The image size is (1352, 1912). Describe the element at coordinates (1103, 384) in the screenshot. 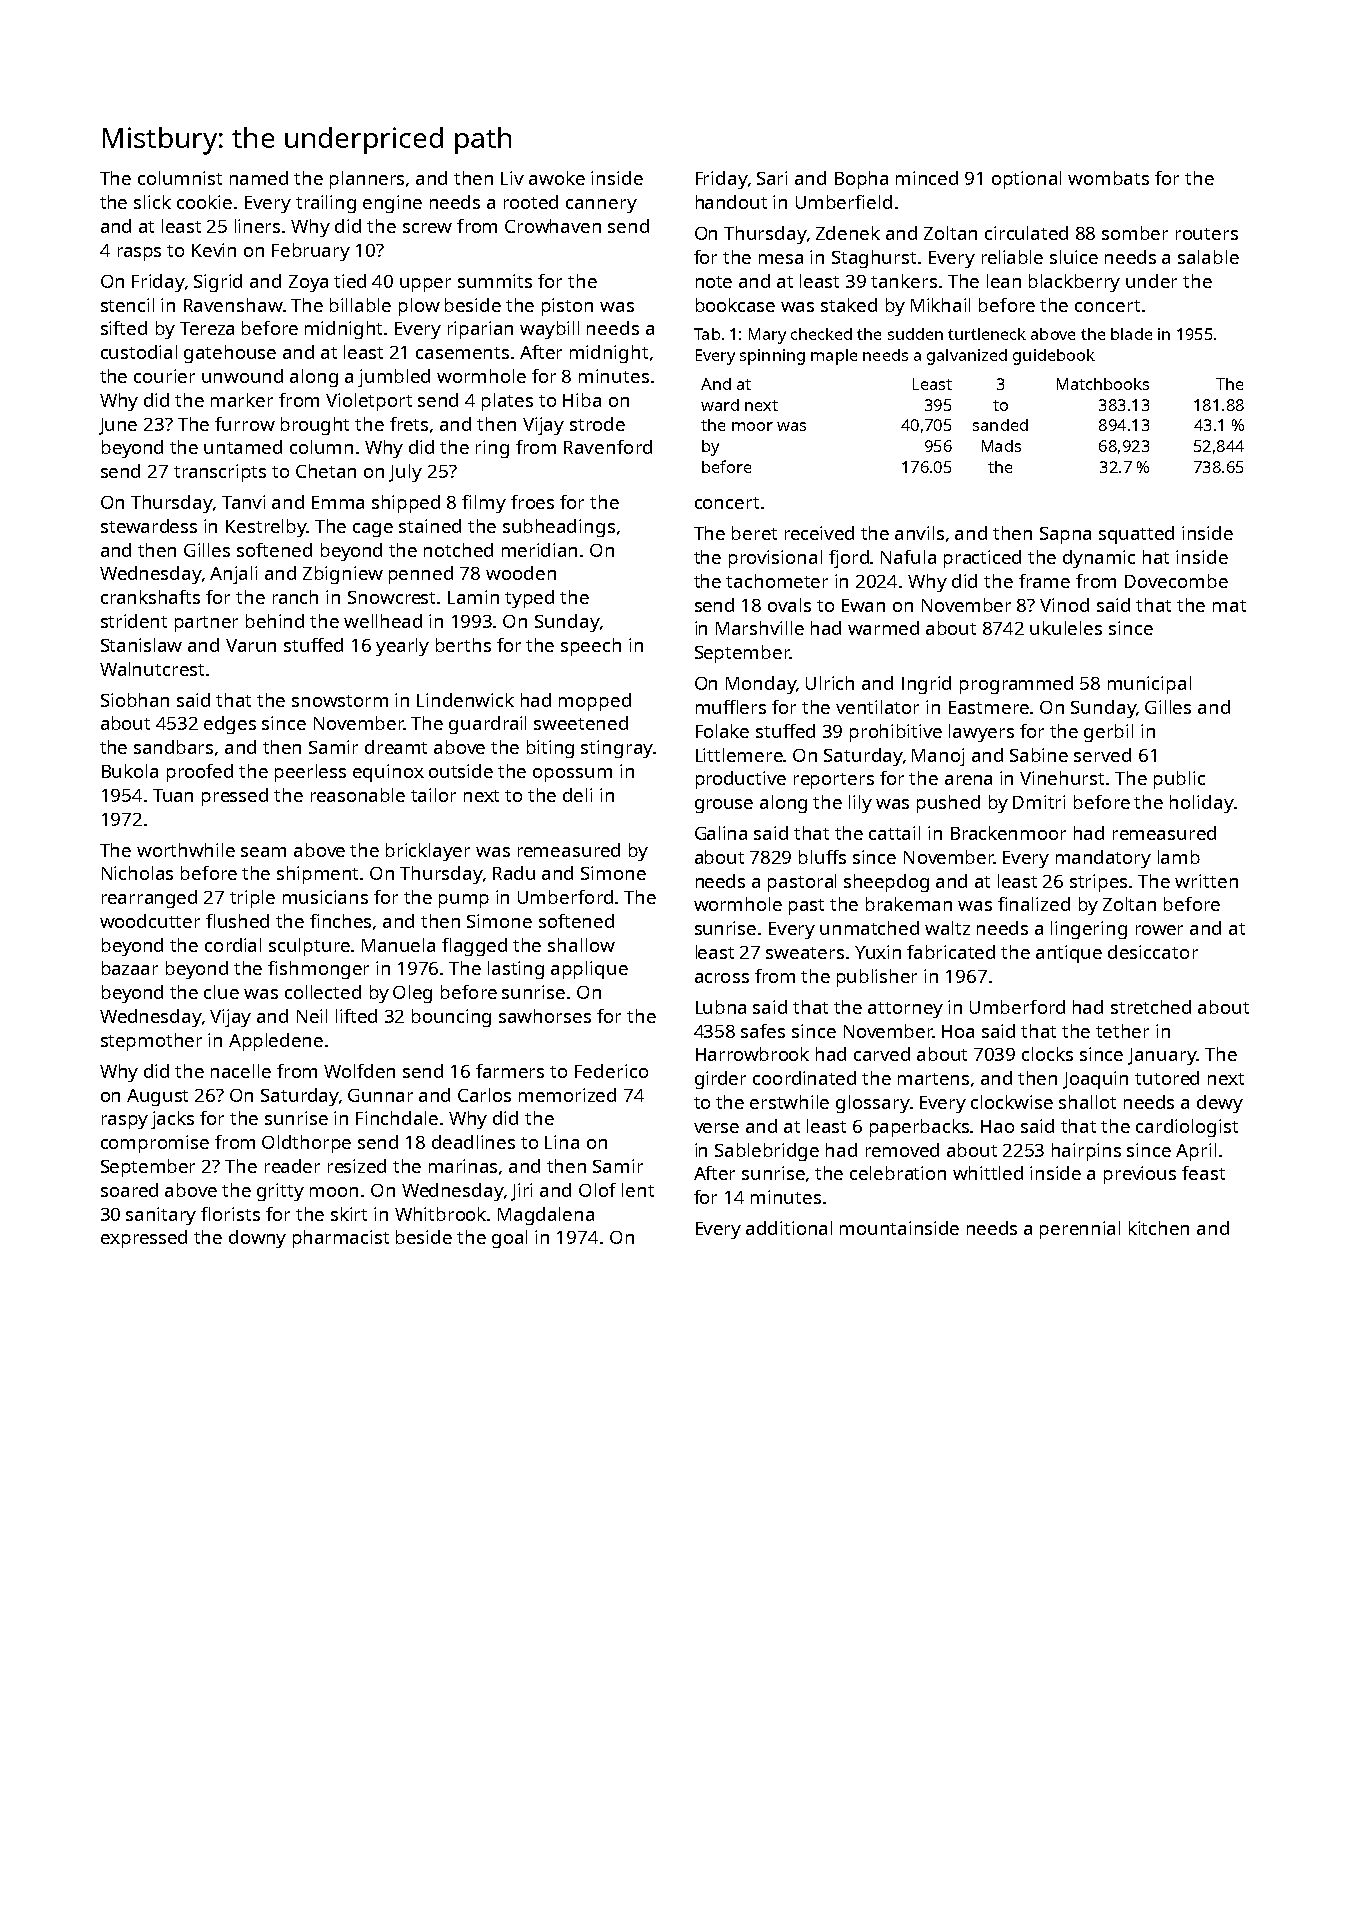

I see `Matchbooks` at that location.
